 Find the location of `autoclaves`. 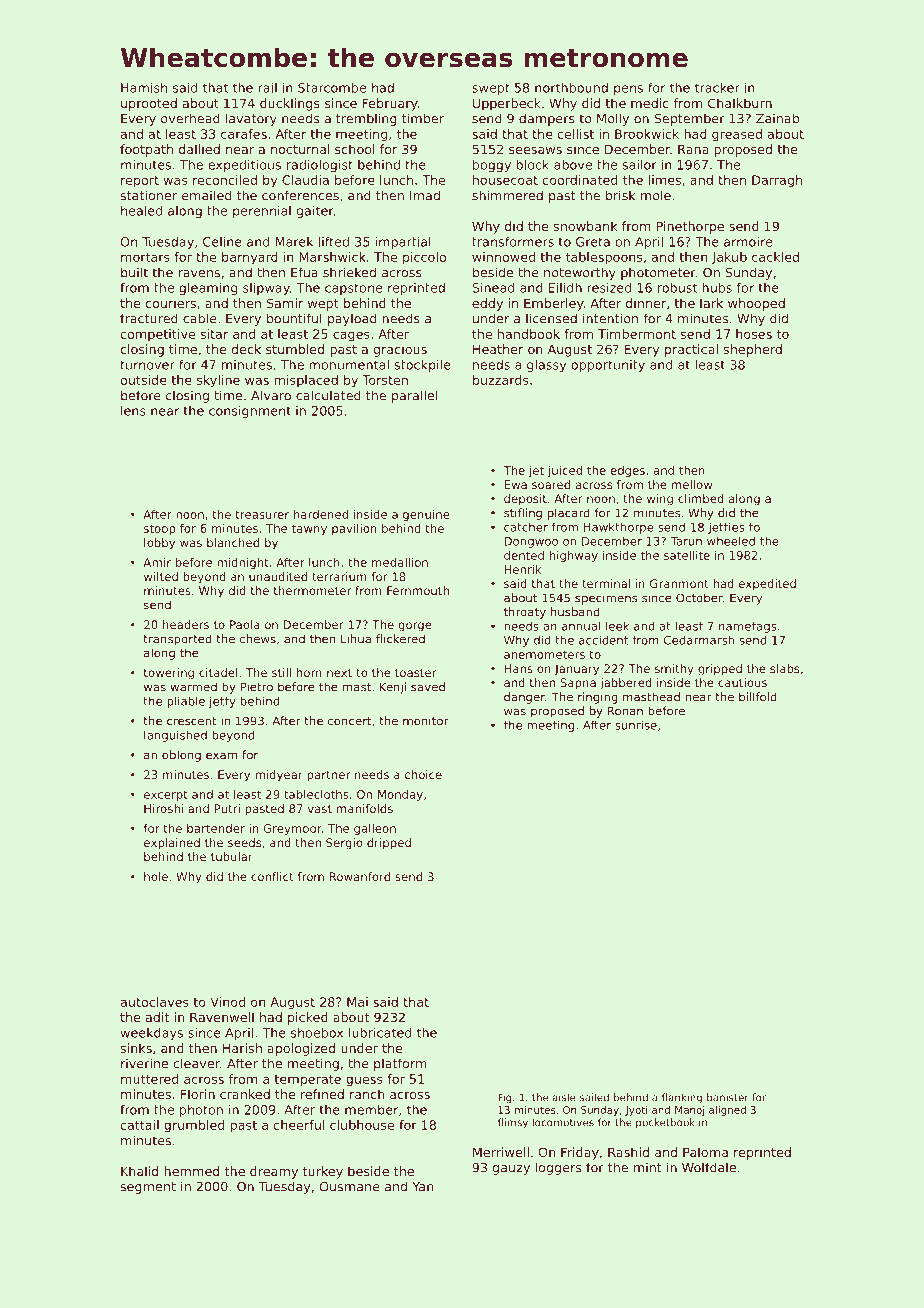

autoclaves is located at coordinates (155, 1002).
